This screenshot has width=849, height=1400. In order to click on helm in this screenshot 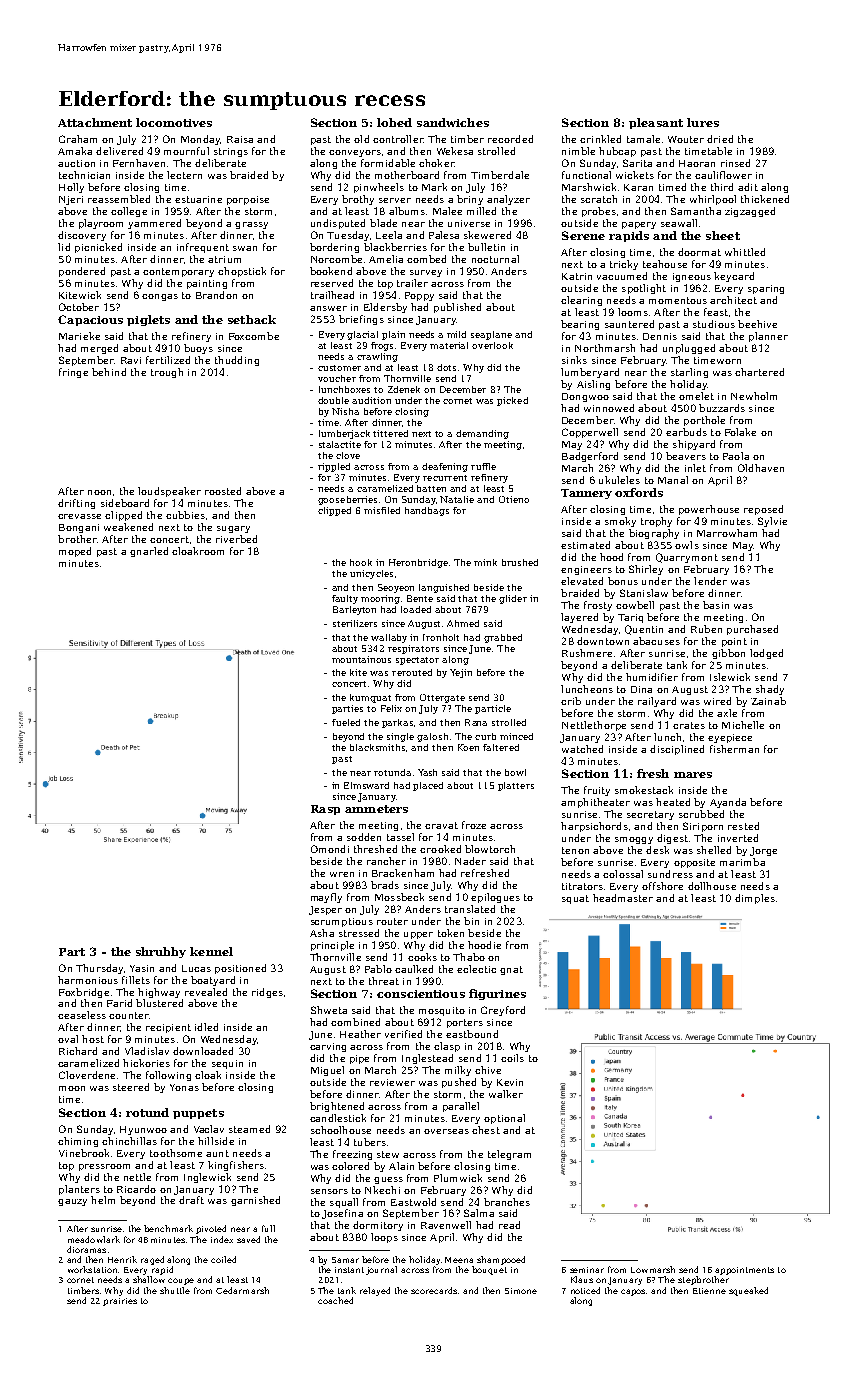, I will do `click(103, 1200)`.
